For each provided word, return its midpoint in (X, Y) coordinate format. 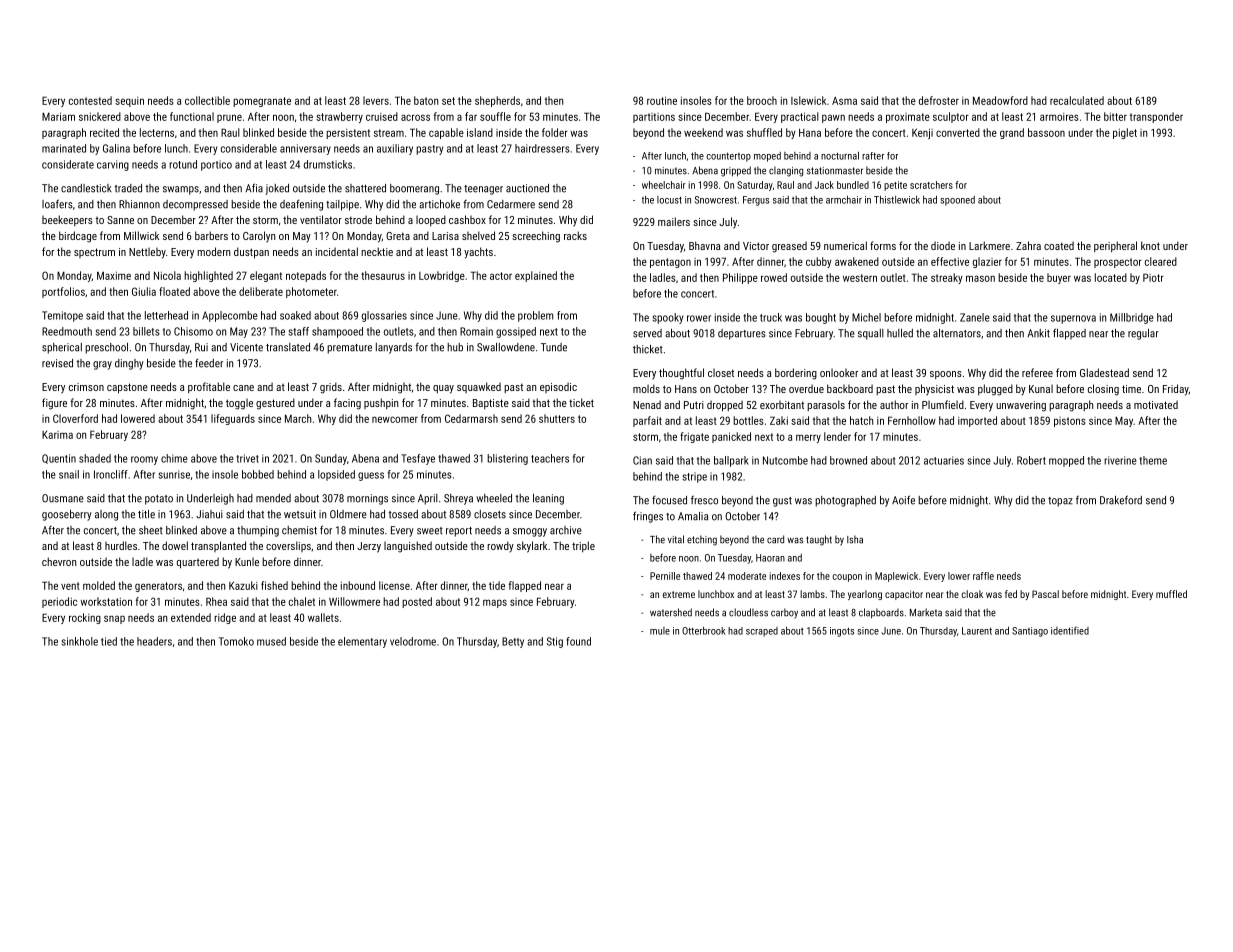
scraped (762, 632)
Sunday (331, 459)
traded (128, 188)
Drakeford (1121, 500)
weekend (703, 132)
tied (109, 641)
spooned (957, 201)
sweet (430, 531)
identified (1070, 630)
